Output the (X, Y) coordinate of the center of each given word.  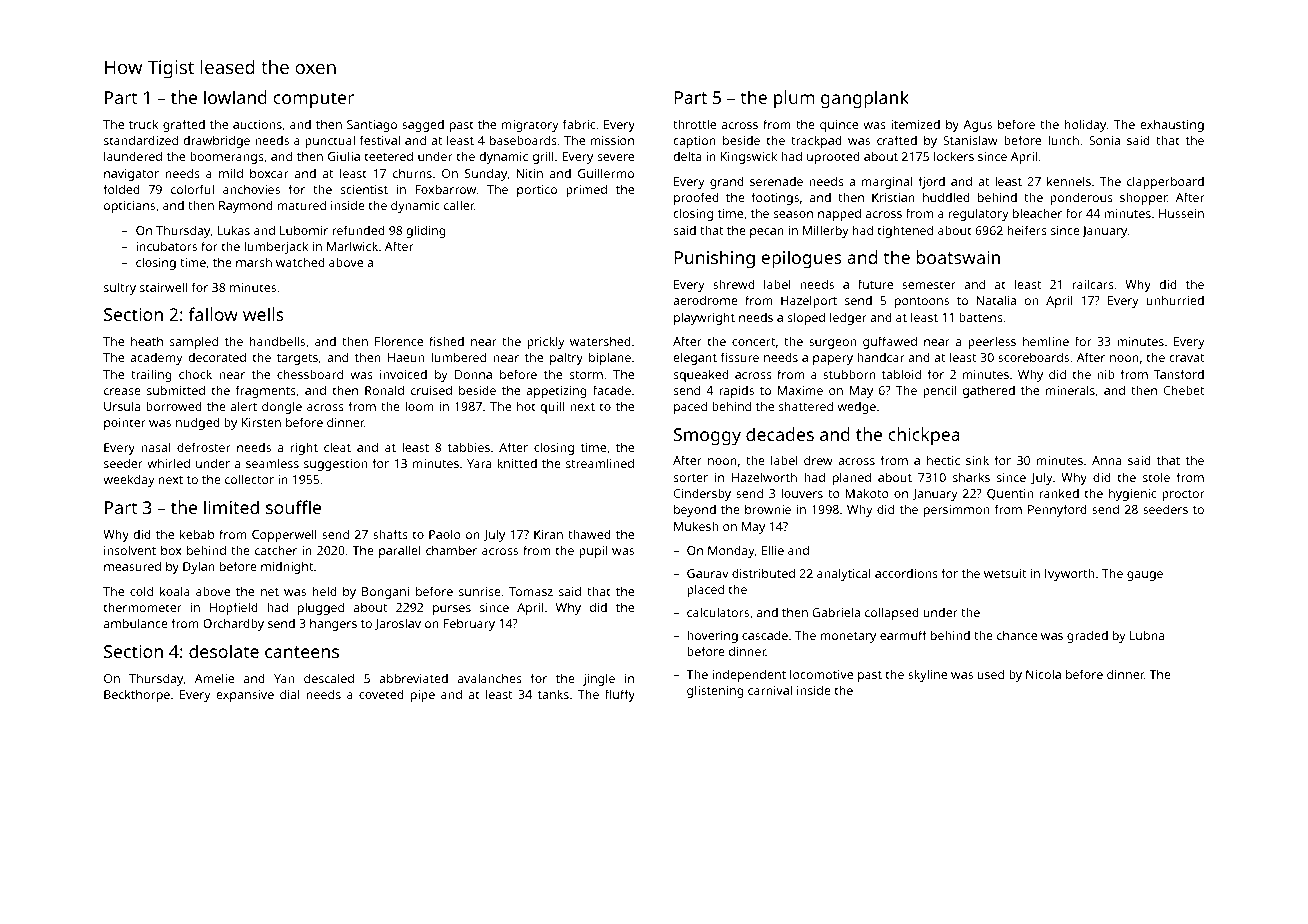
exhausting (1172, 125)
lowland (235, 97)
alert (244, 406)
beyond (695, 510)
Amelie (214, 678)
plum (794, 99)
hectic (943, 460)
